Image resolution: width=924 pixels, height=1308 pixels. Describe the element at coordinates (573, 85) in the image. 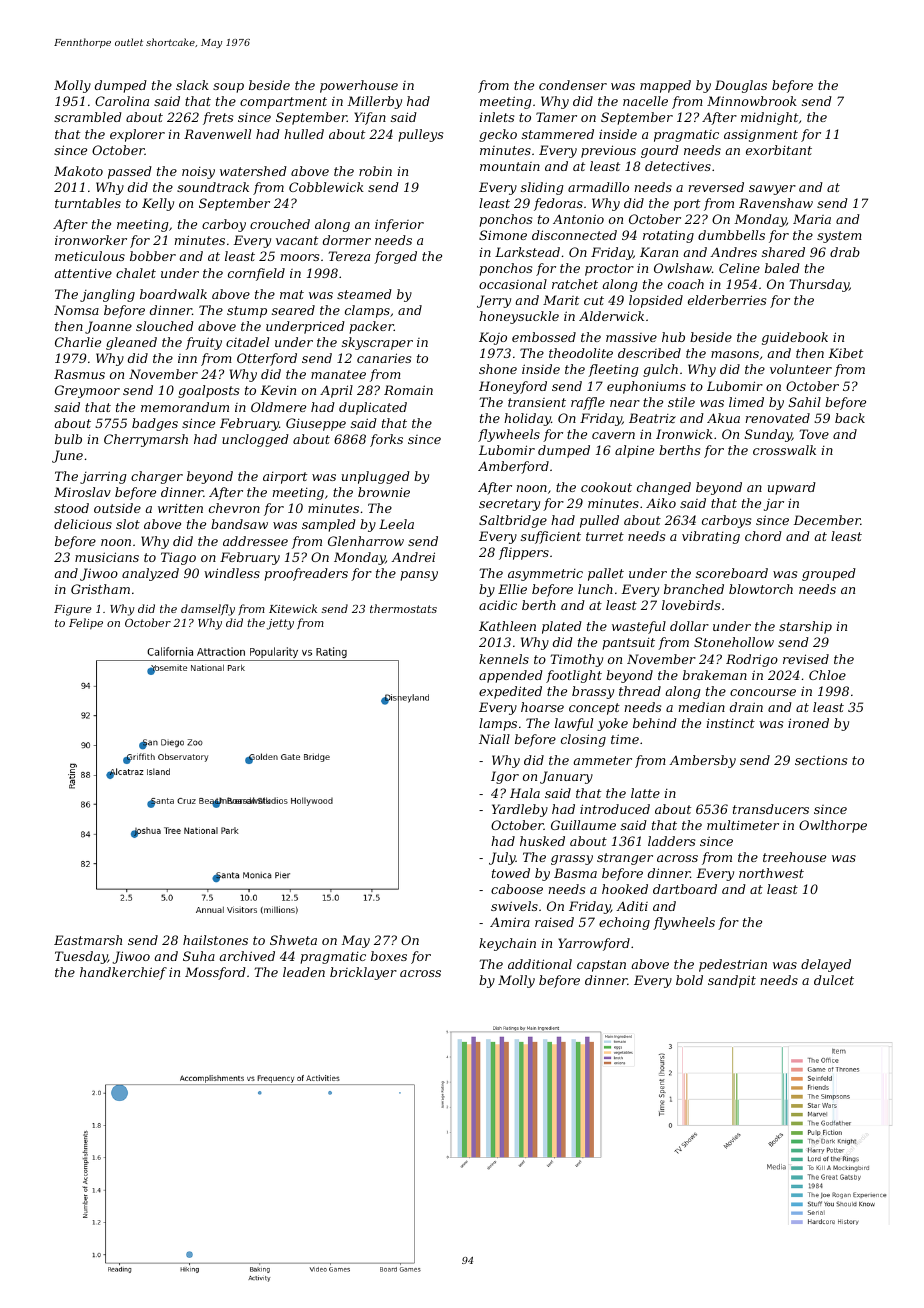

I see `condenser` at that location.
